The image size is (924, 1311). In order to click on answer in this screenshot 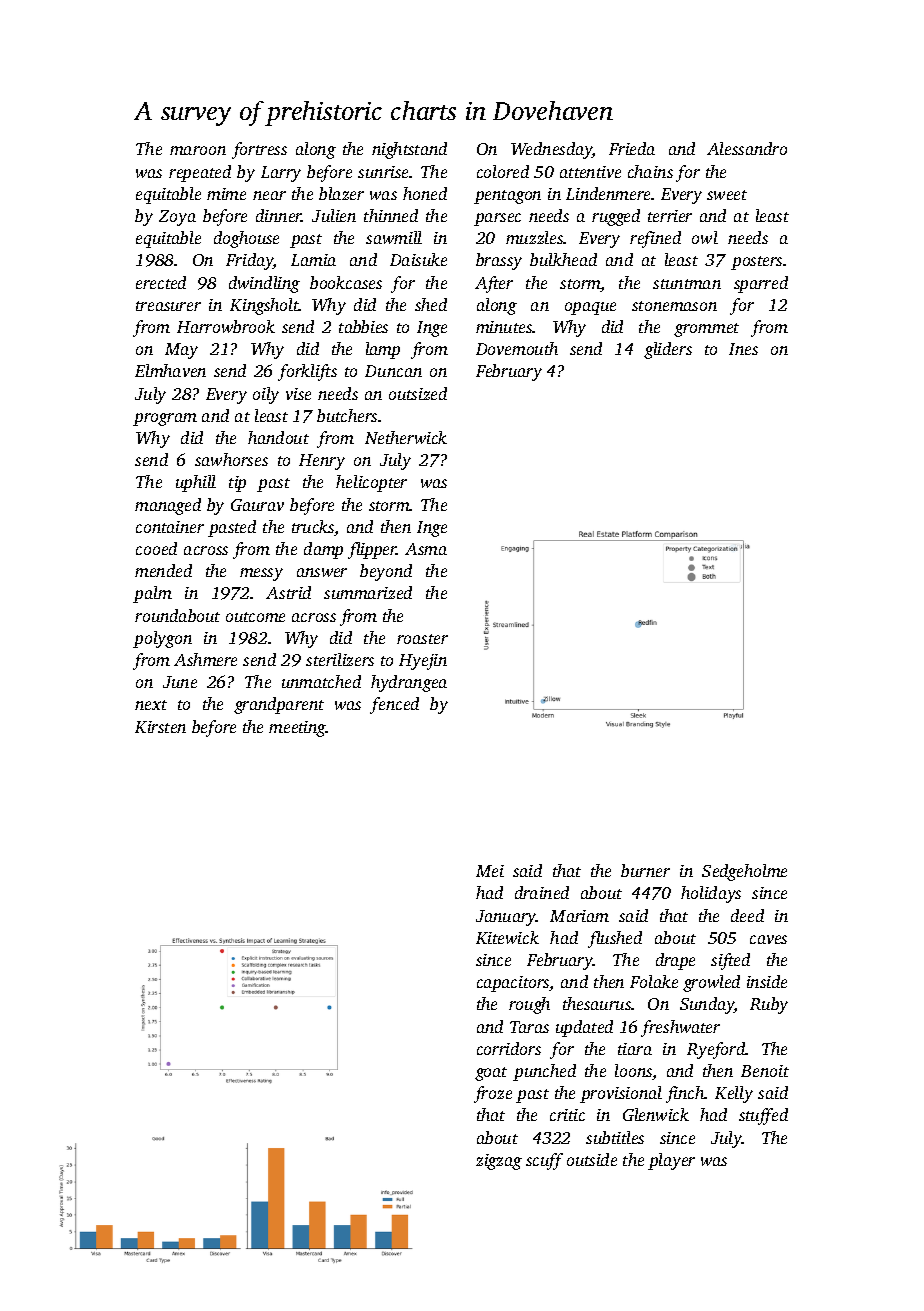, I will do `click(322, 572)`.
